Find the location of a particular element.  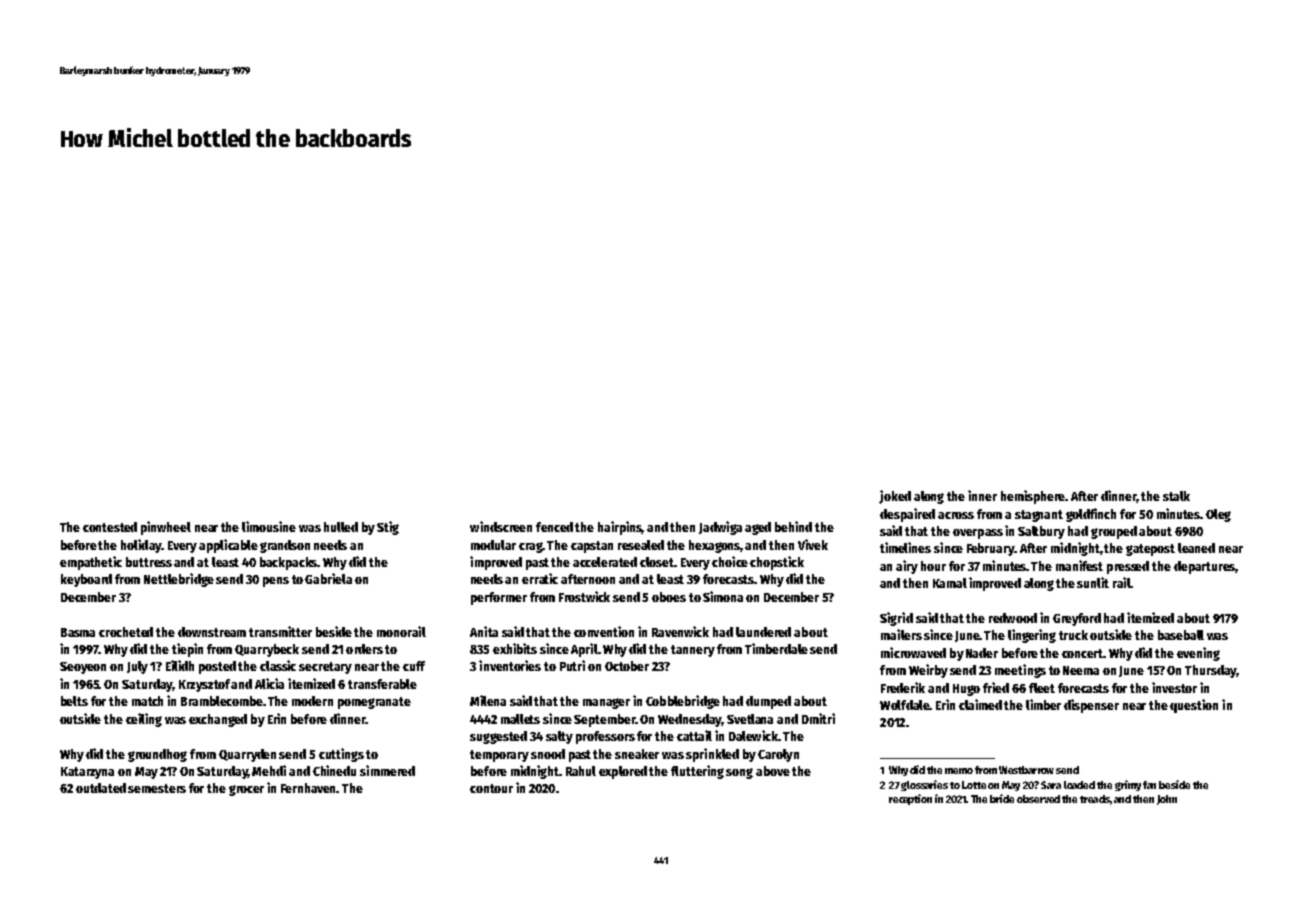

pinwheel is located at coordinates (166, 528).
